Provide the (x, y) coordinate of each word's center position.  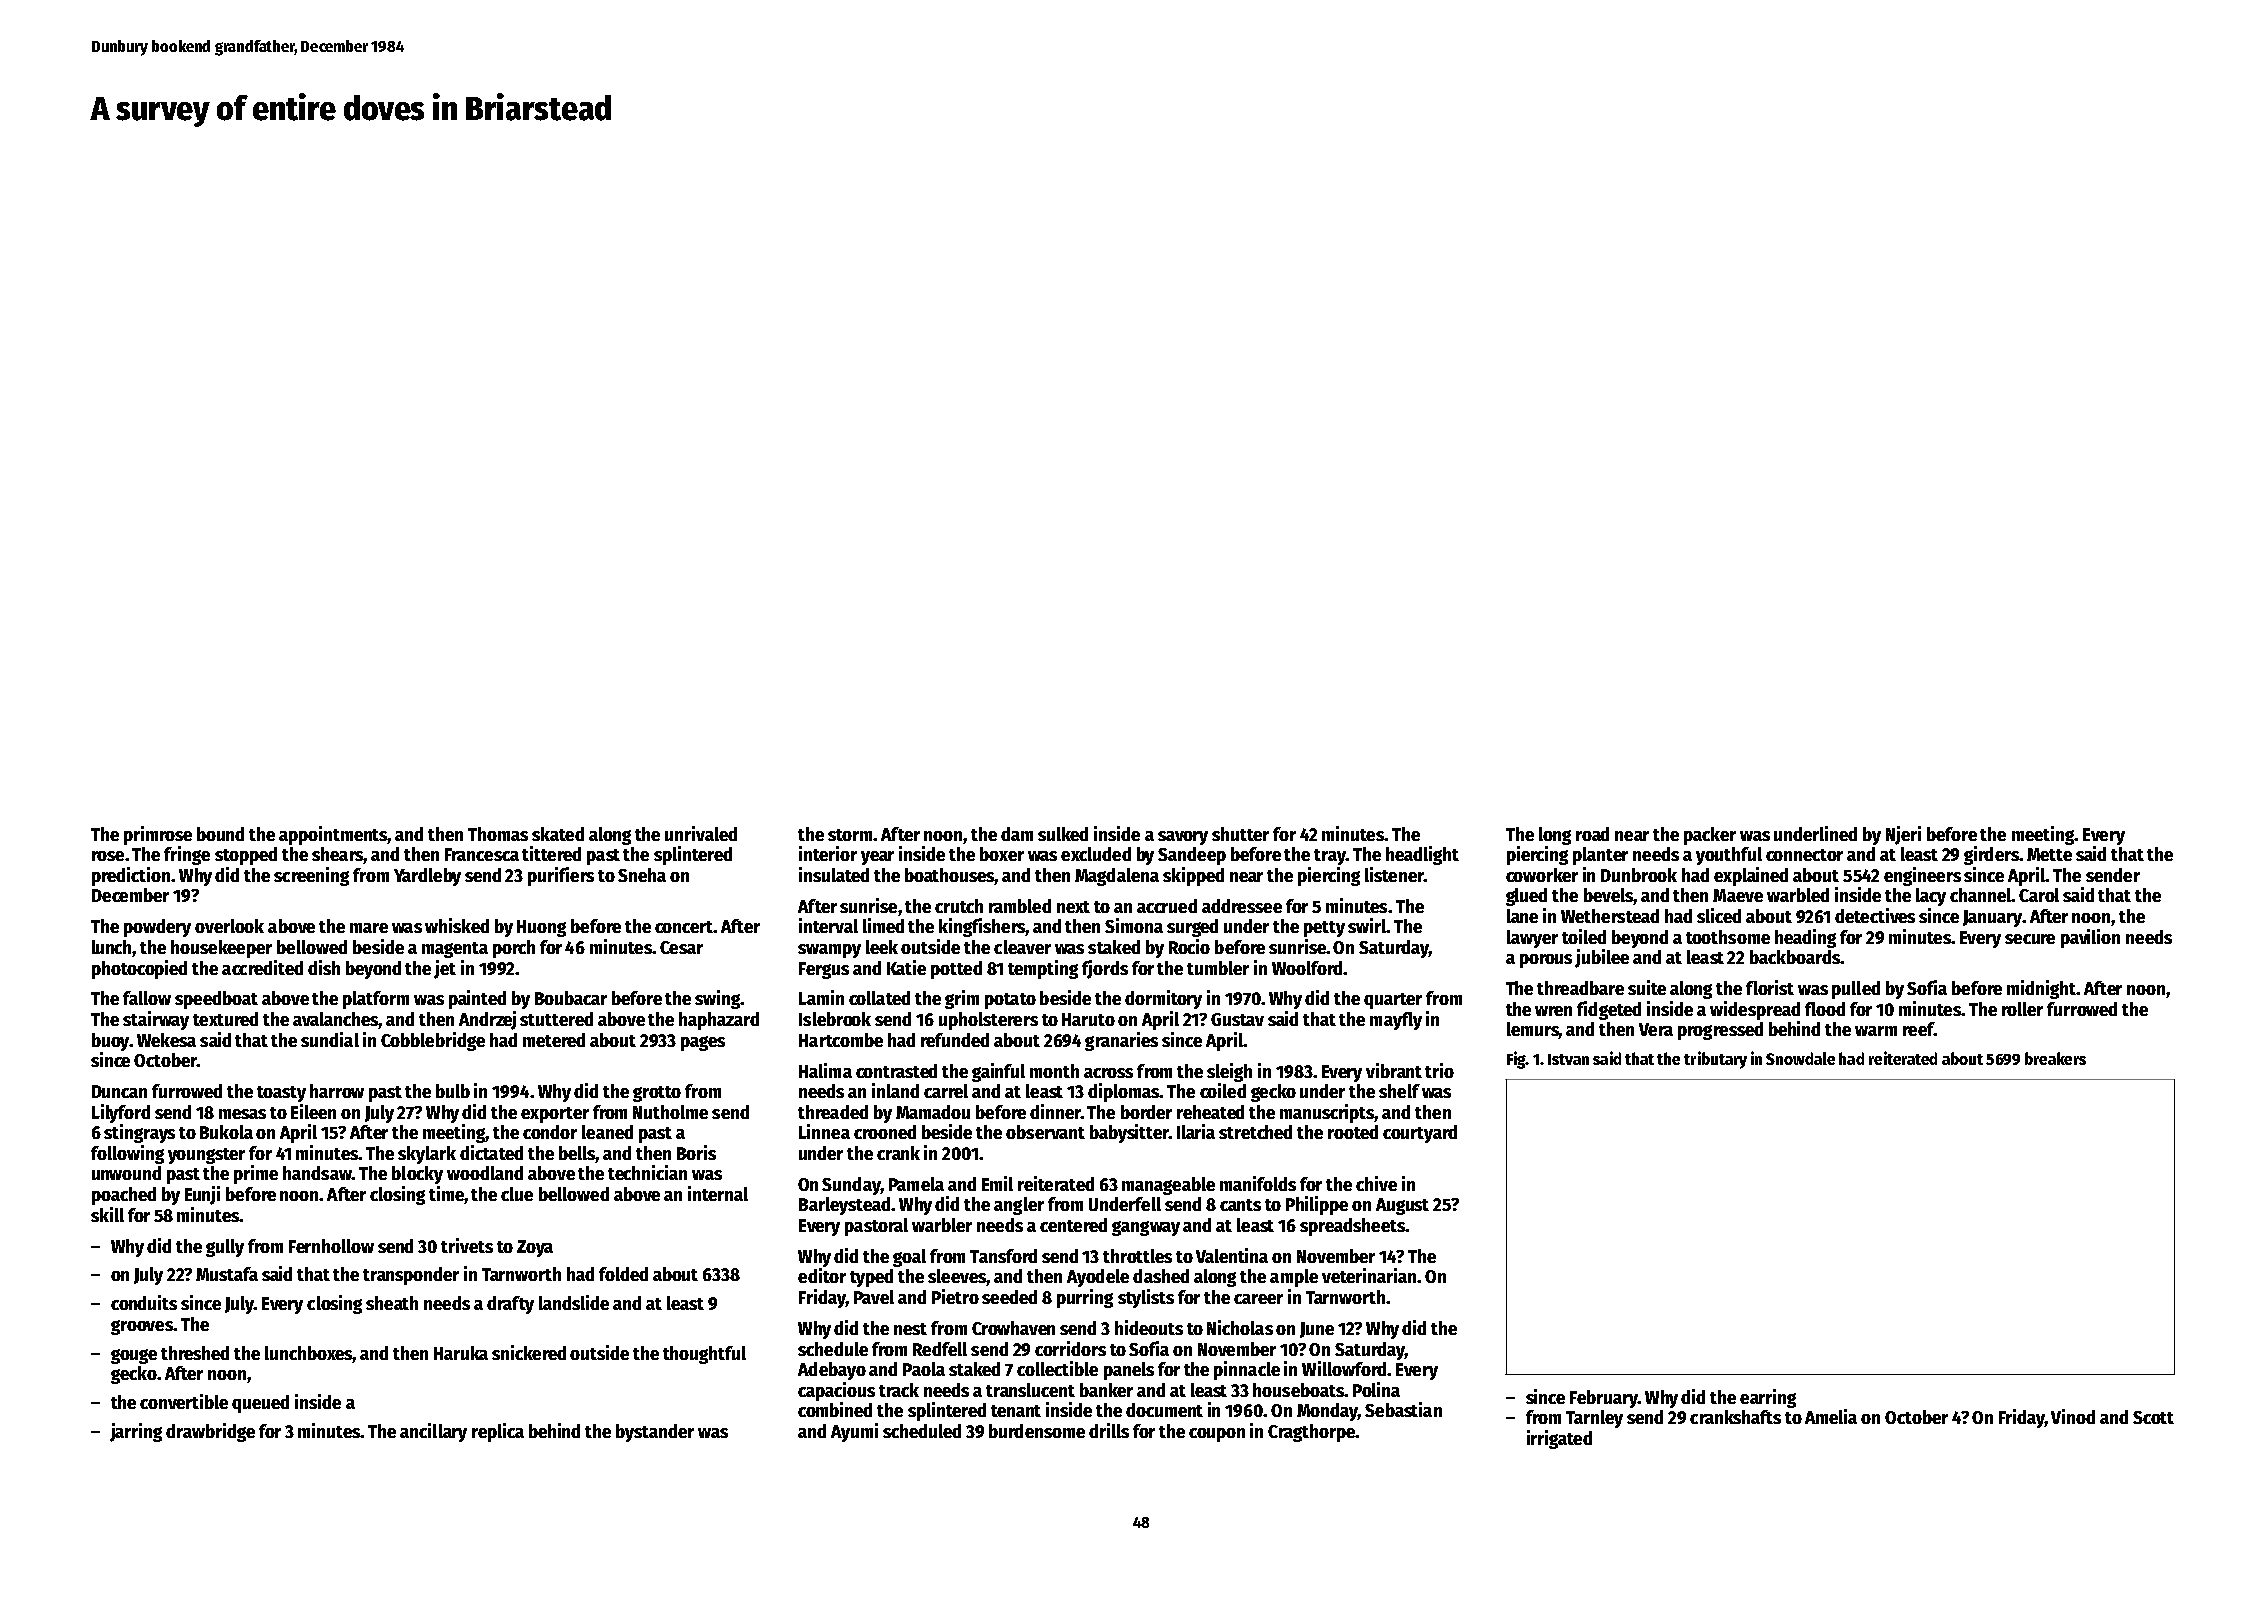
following (127, 1154)
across (1108, 1073)
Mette (2049, 854)
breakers (2055, 1058)
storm (850, 835)
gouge (134, 1356)
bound (220, 834)
